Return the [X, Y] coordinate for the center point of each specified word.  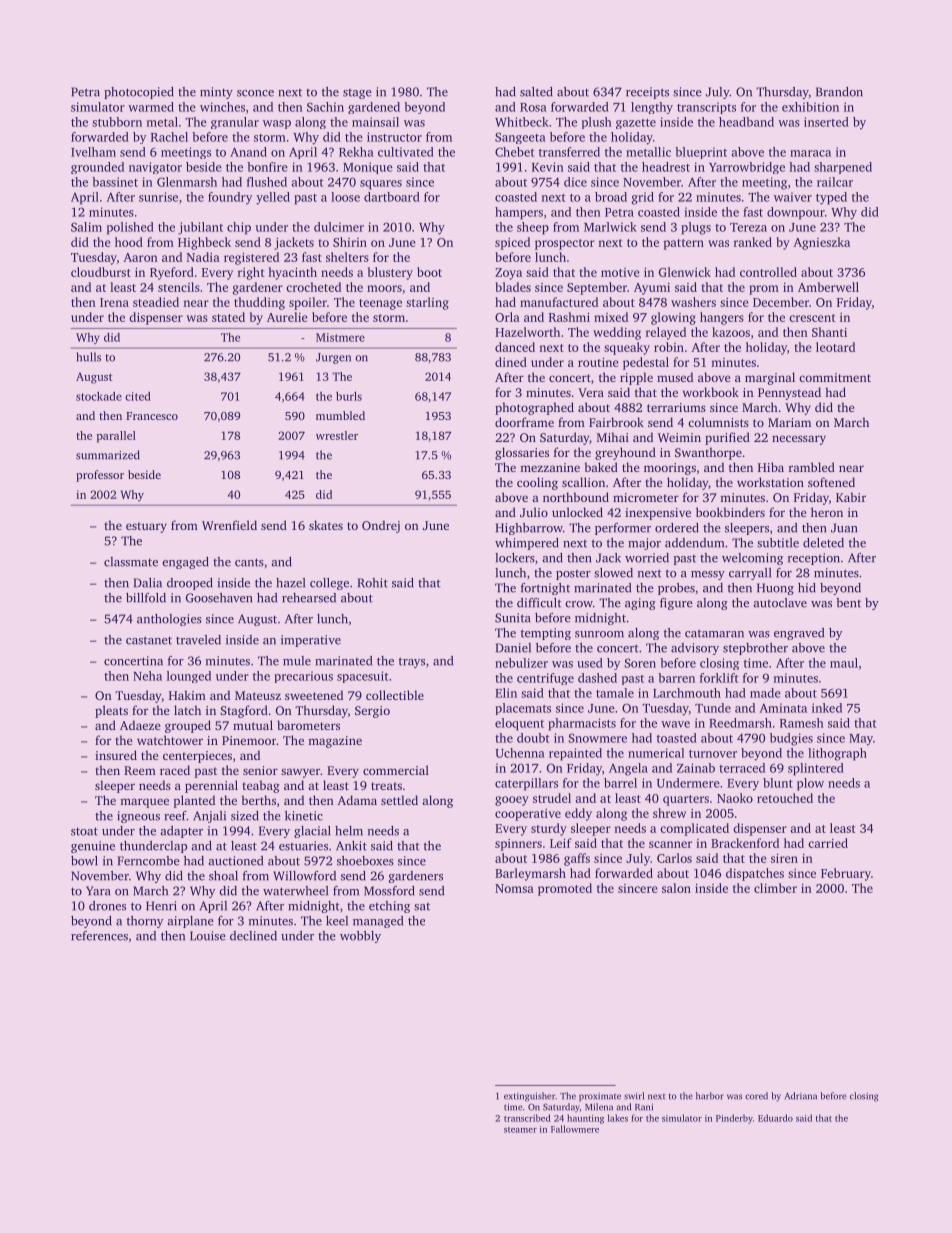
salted [536, 92]
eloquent [519, 724]
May [861, 740]
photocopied [139, 93]
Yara [98, 891]
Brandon [839, 92]
